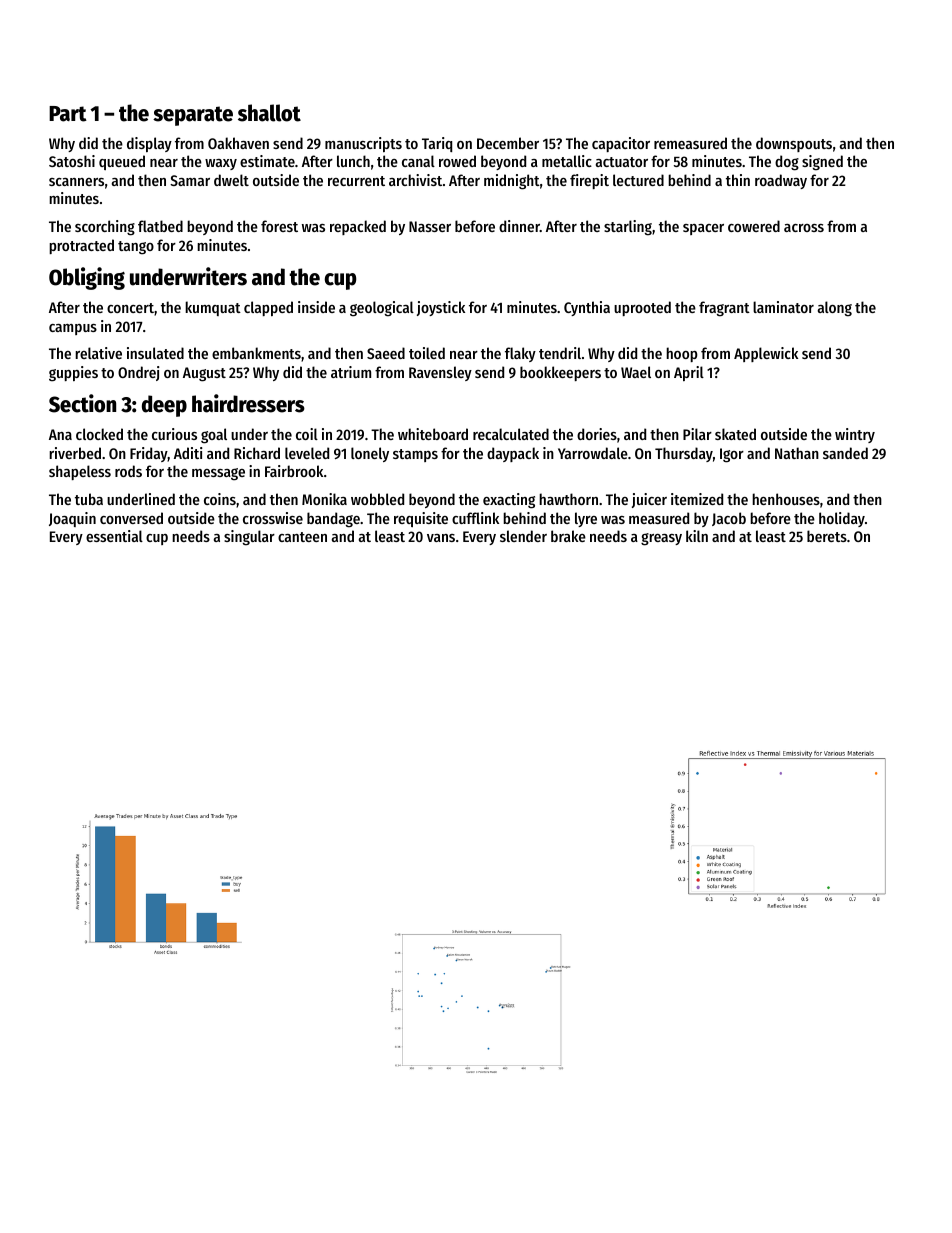  What do you see at coordinates (523, 536) in the document?
I see `slender` at bounding box center [523, 536].
